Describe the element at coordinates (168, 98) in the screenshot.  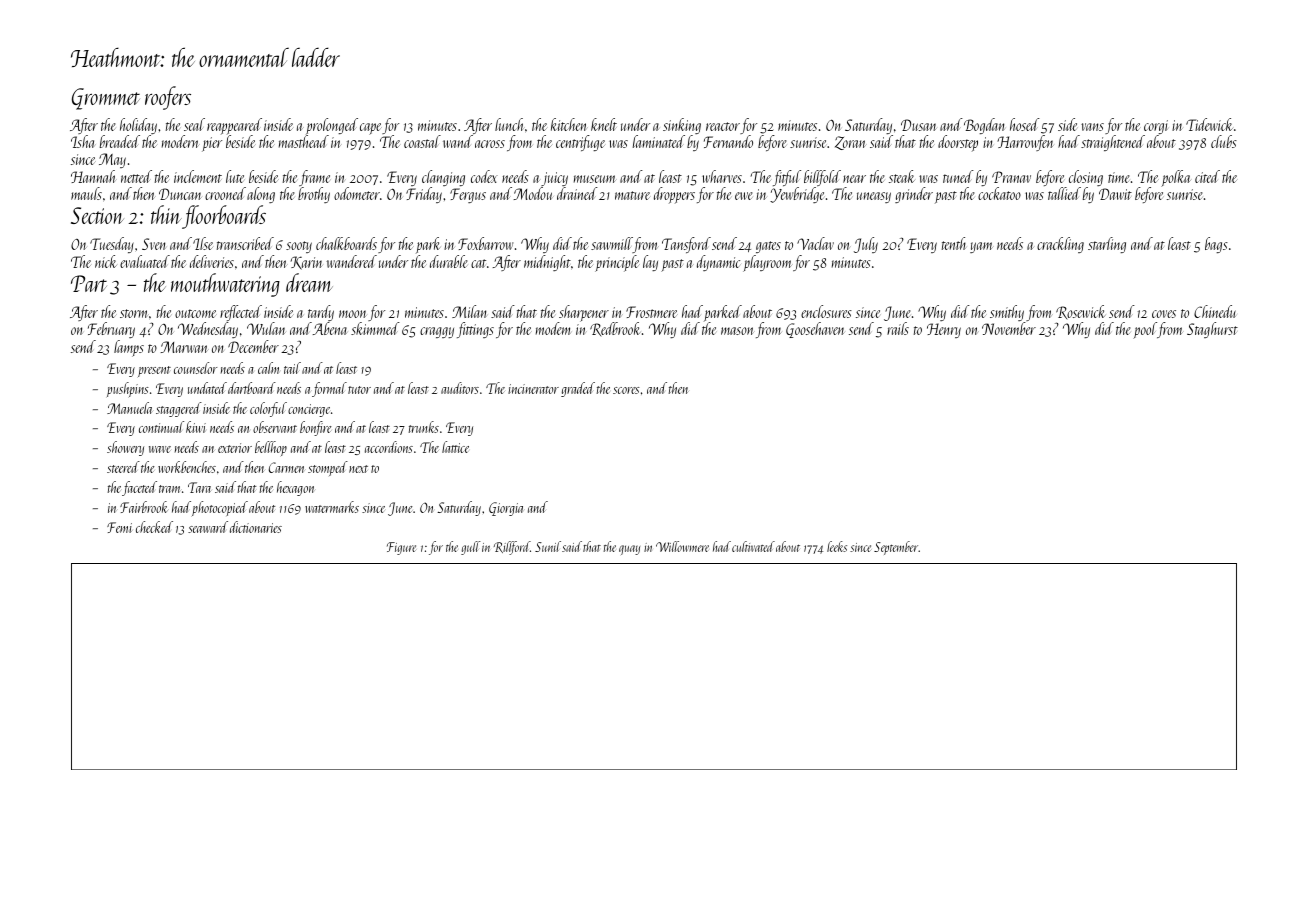
I see `roofers` at that location.
